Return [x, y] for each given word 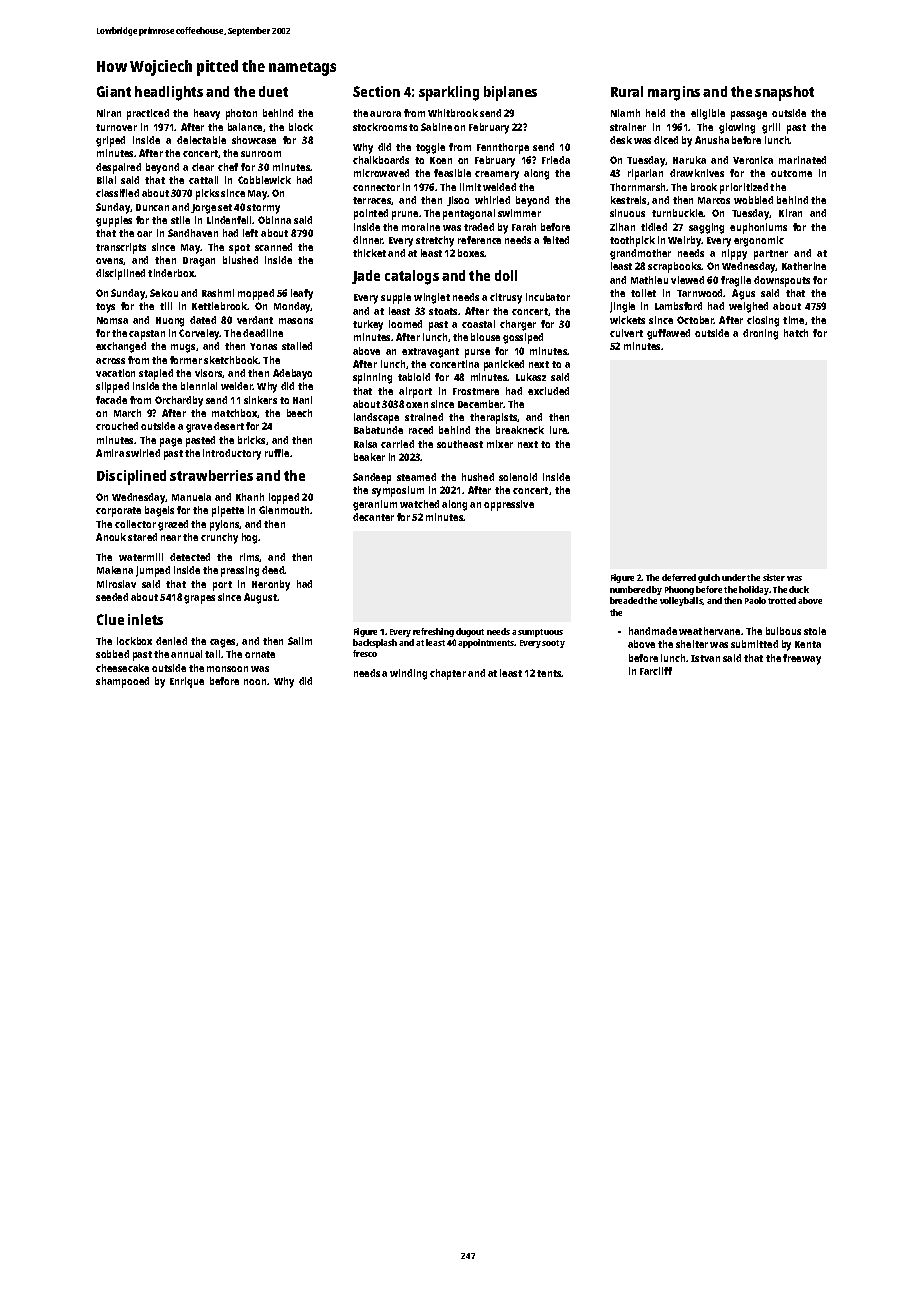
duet [273, 91]
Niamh [625, 113]
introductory [232, 454]
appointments [486, 643]
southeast [460, 444]
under [734, 577]
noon [255, 682]
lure [559, 430]
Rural [627, 91]
